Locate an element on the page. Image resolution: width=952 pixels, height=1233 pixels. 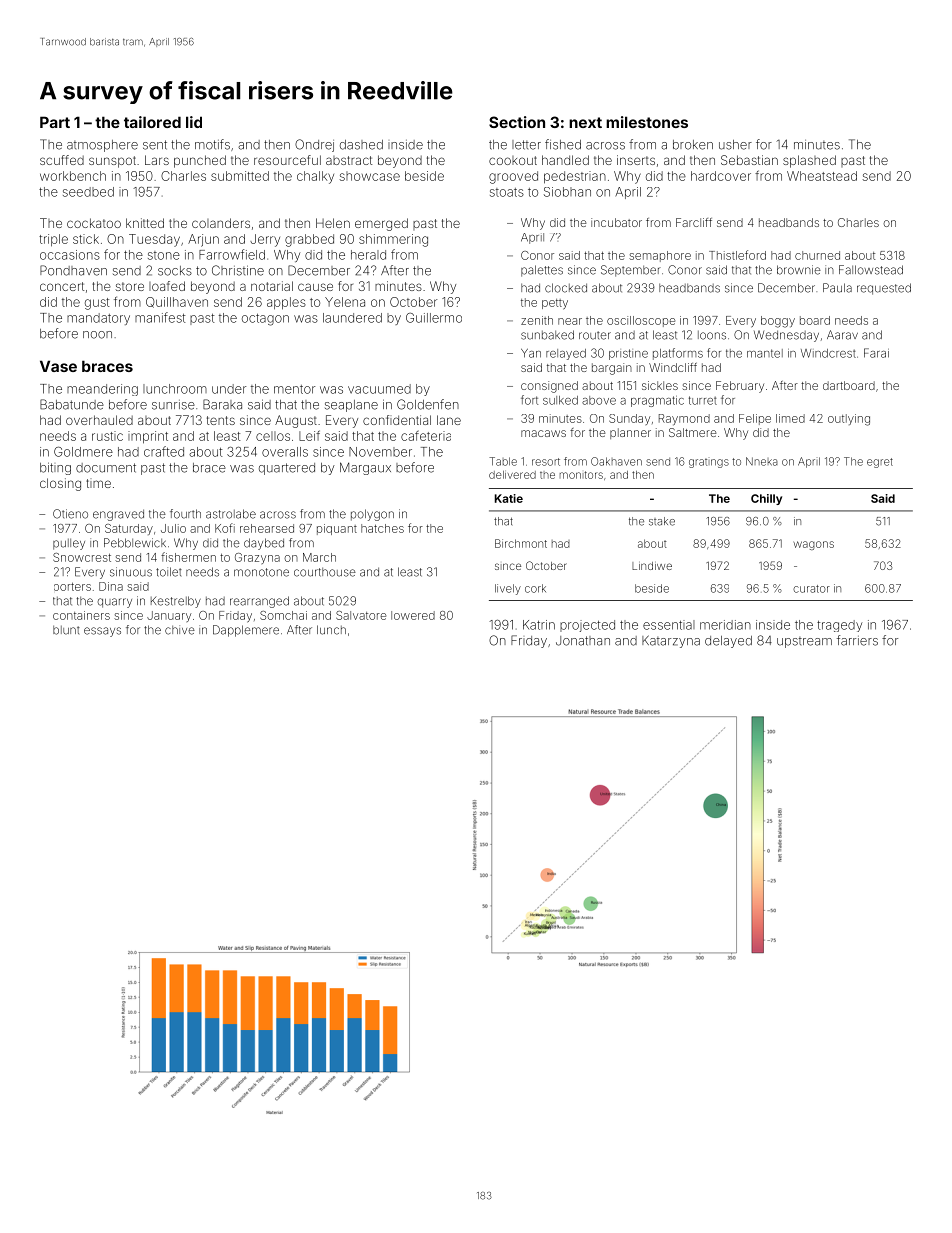
wagons is located at coordinates (814, 545).
